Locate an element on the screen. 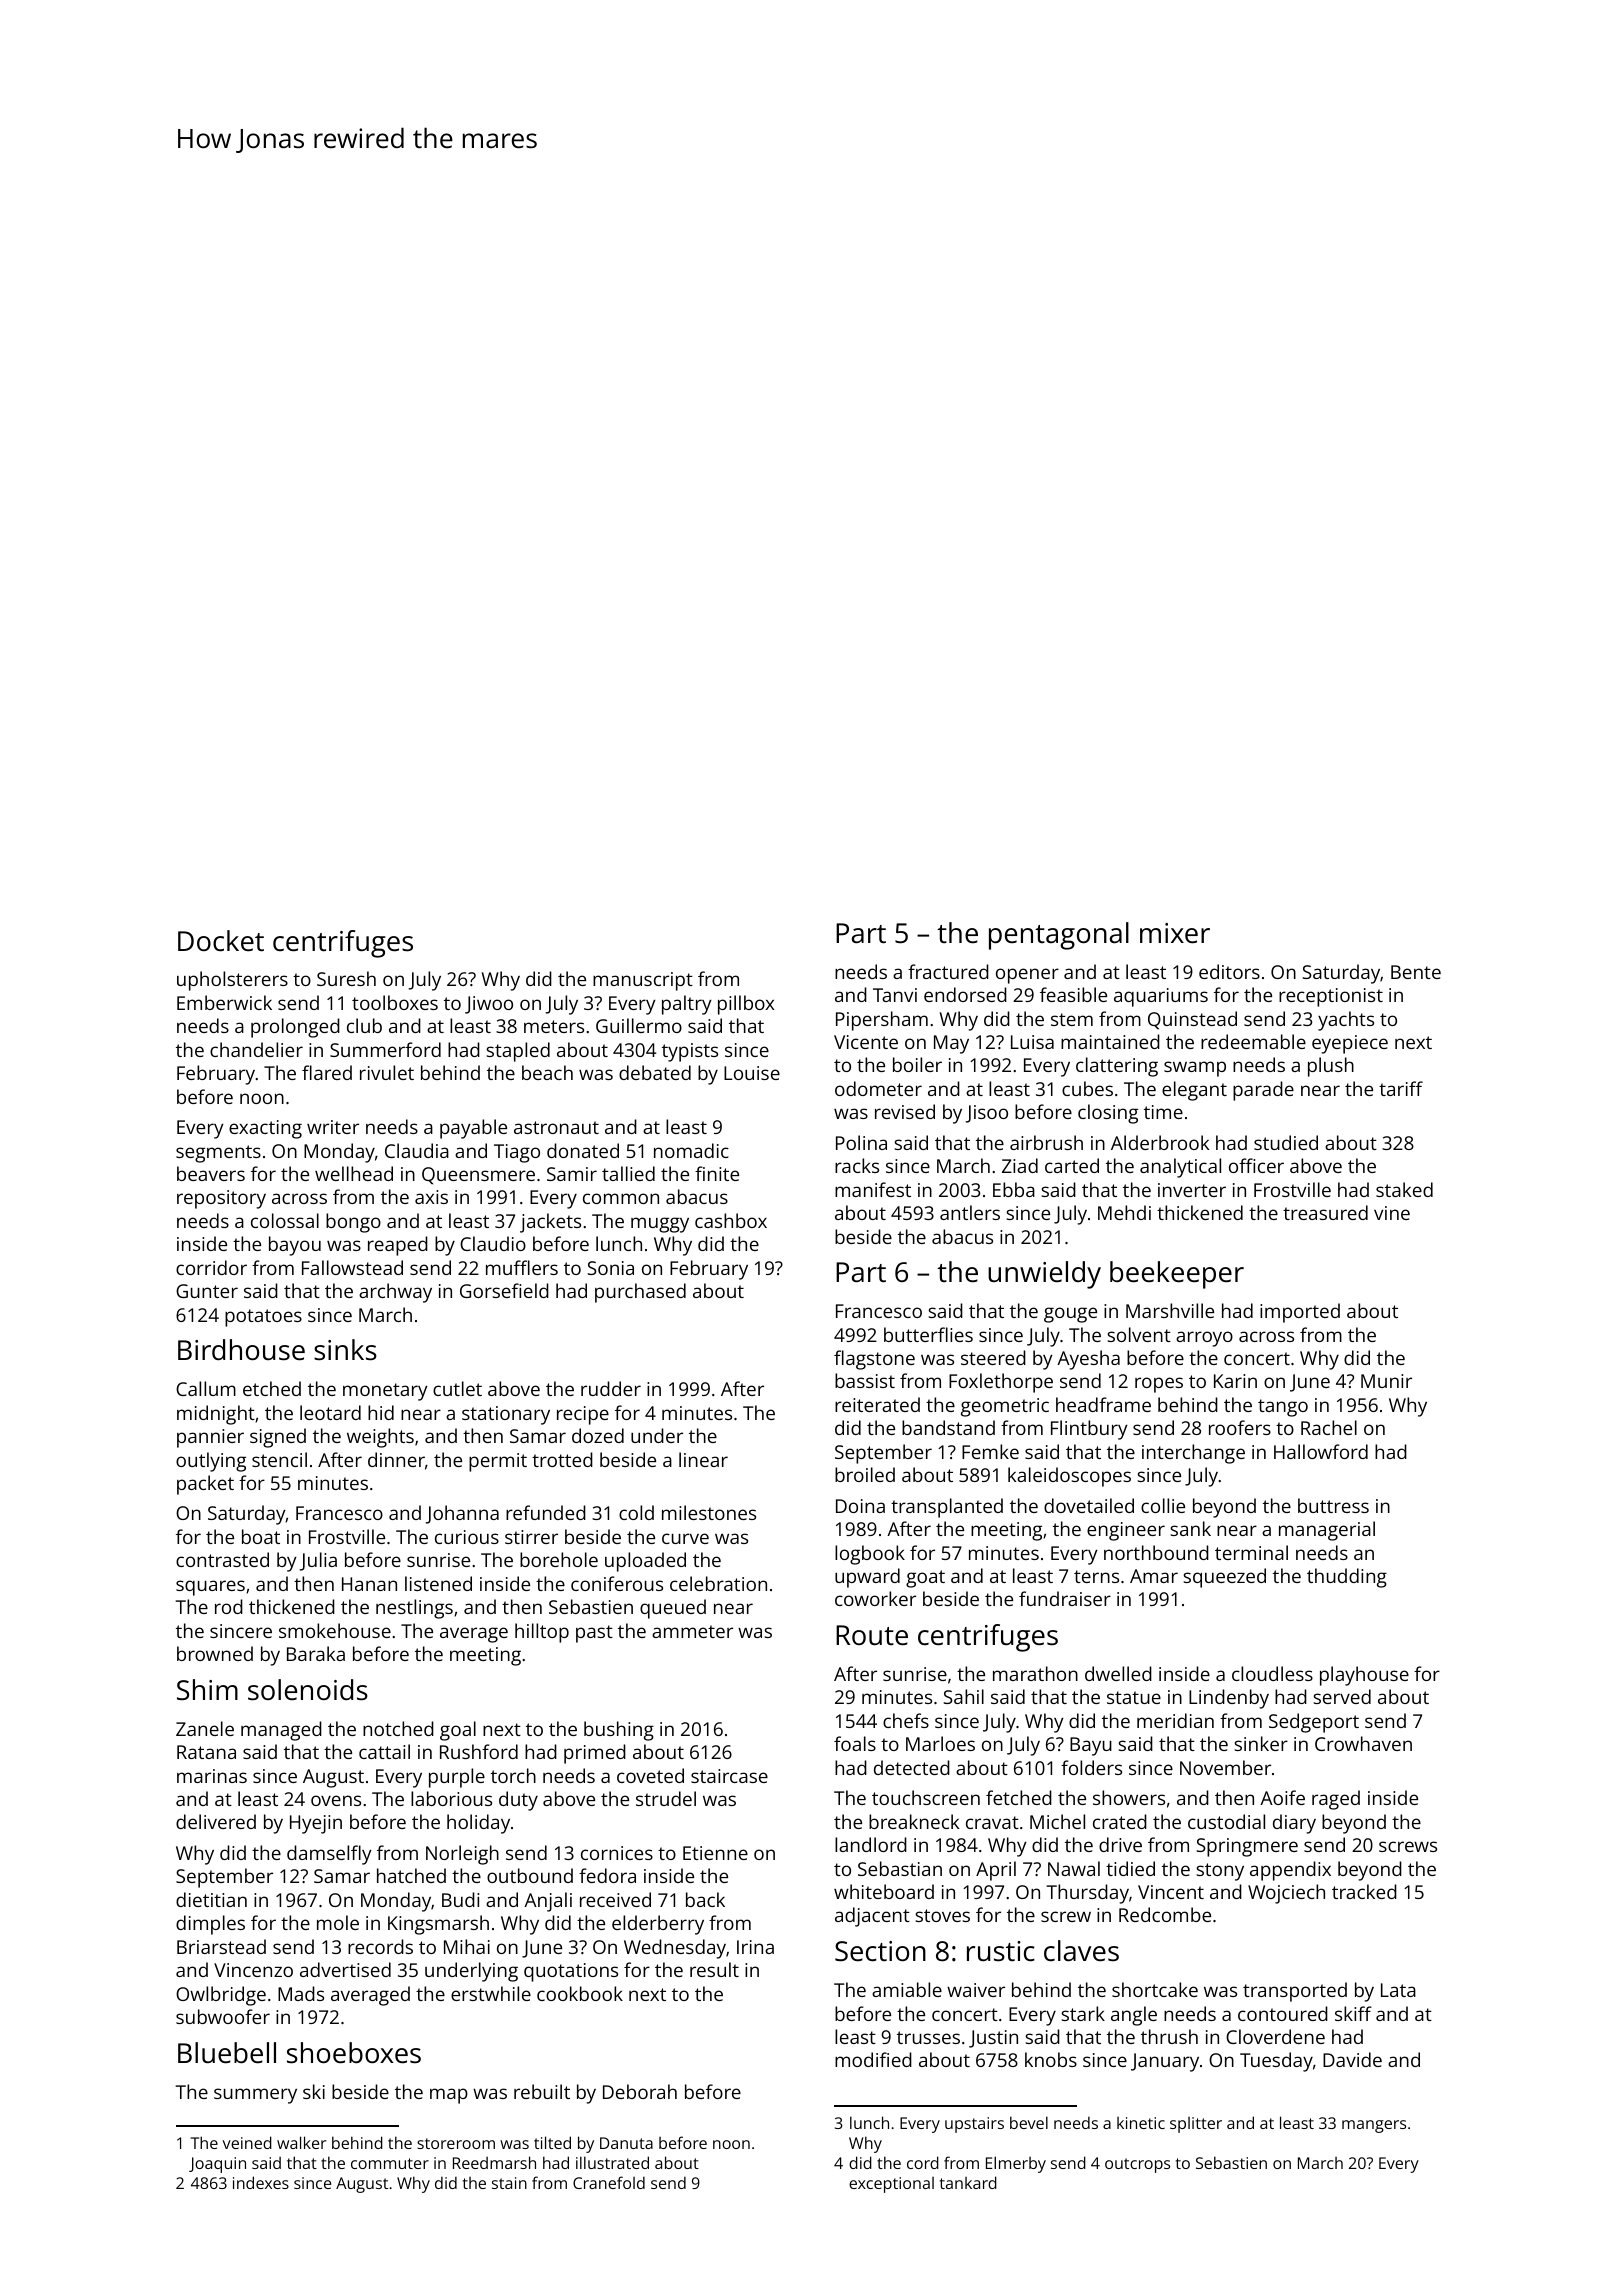 This screenshot has width=1620, height=2292. Docket is located at coordinates (221, 941).
